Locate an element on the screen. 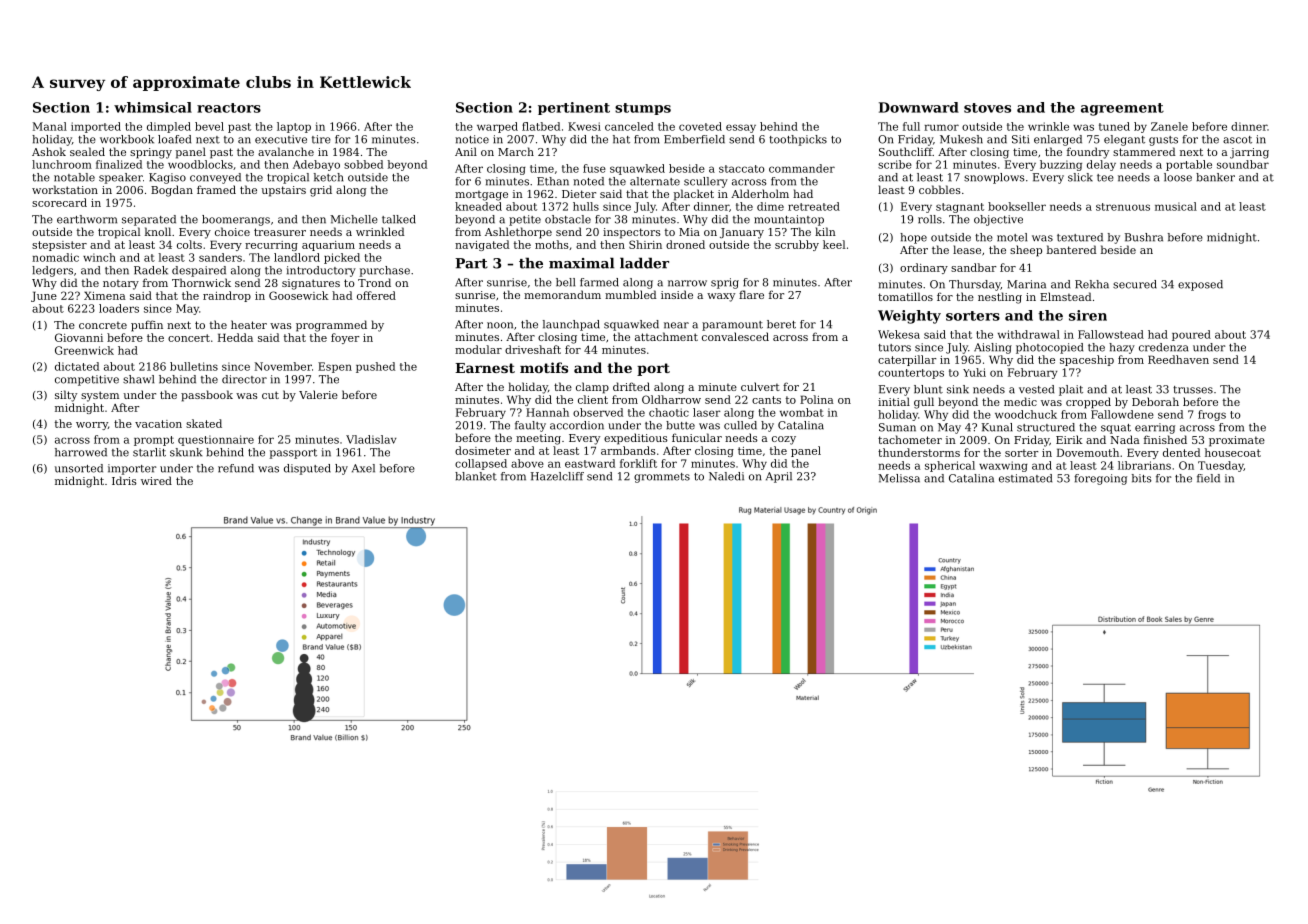  agreement is located at coordinates (1122, 109).
